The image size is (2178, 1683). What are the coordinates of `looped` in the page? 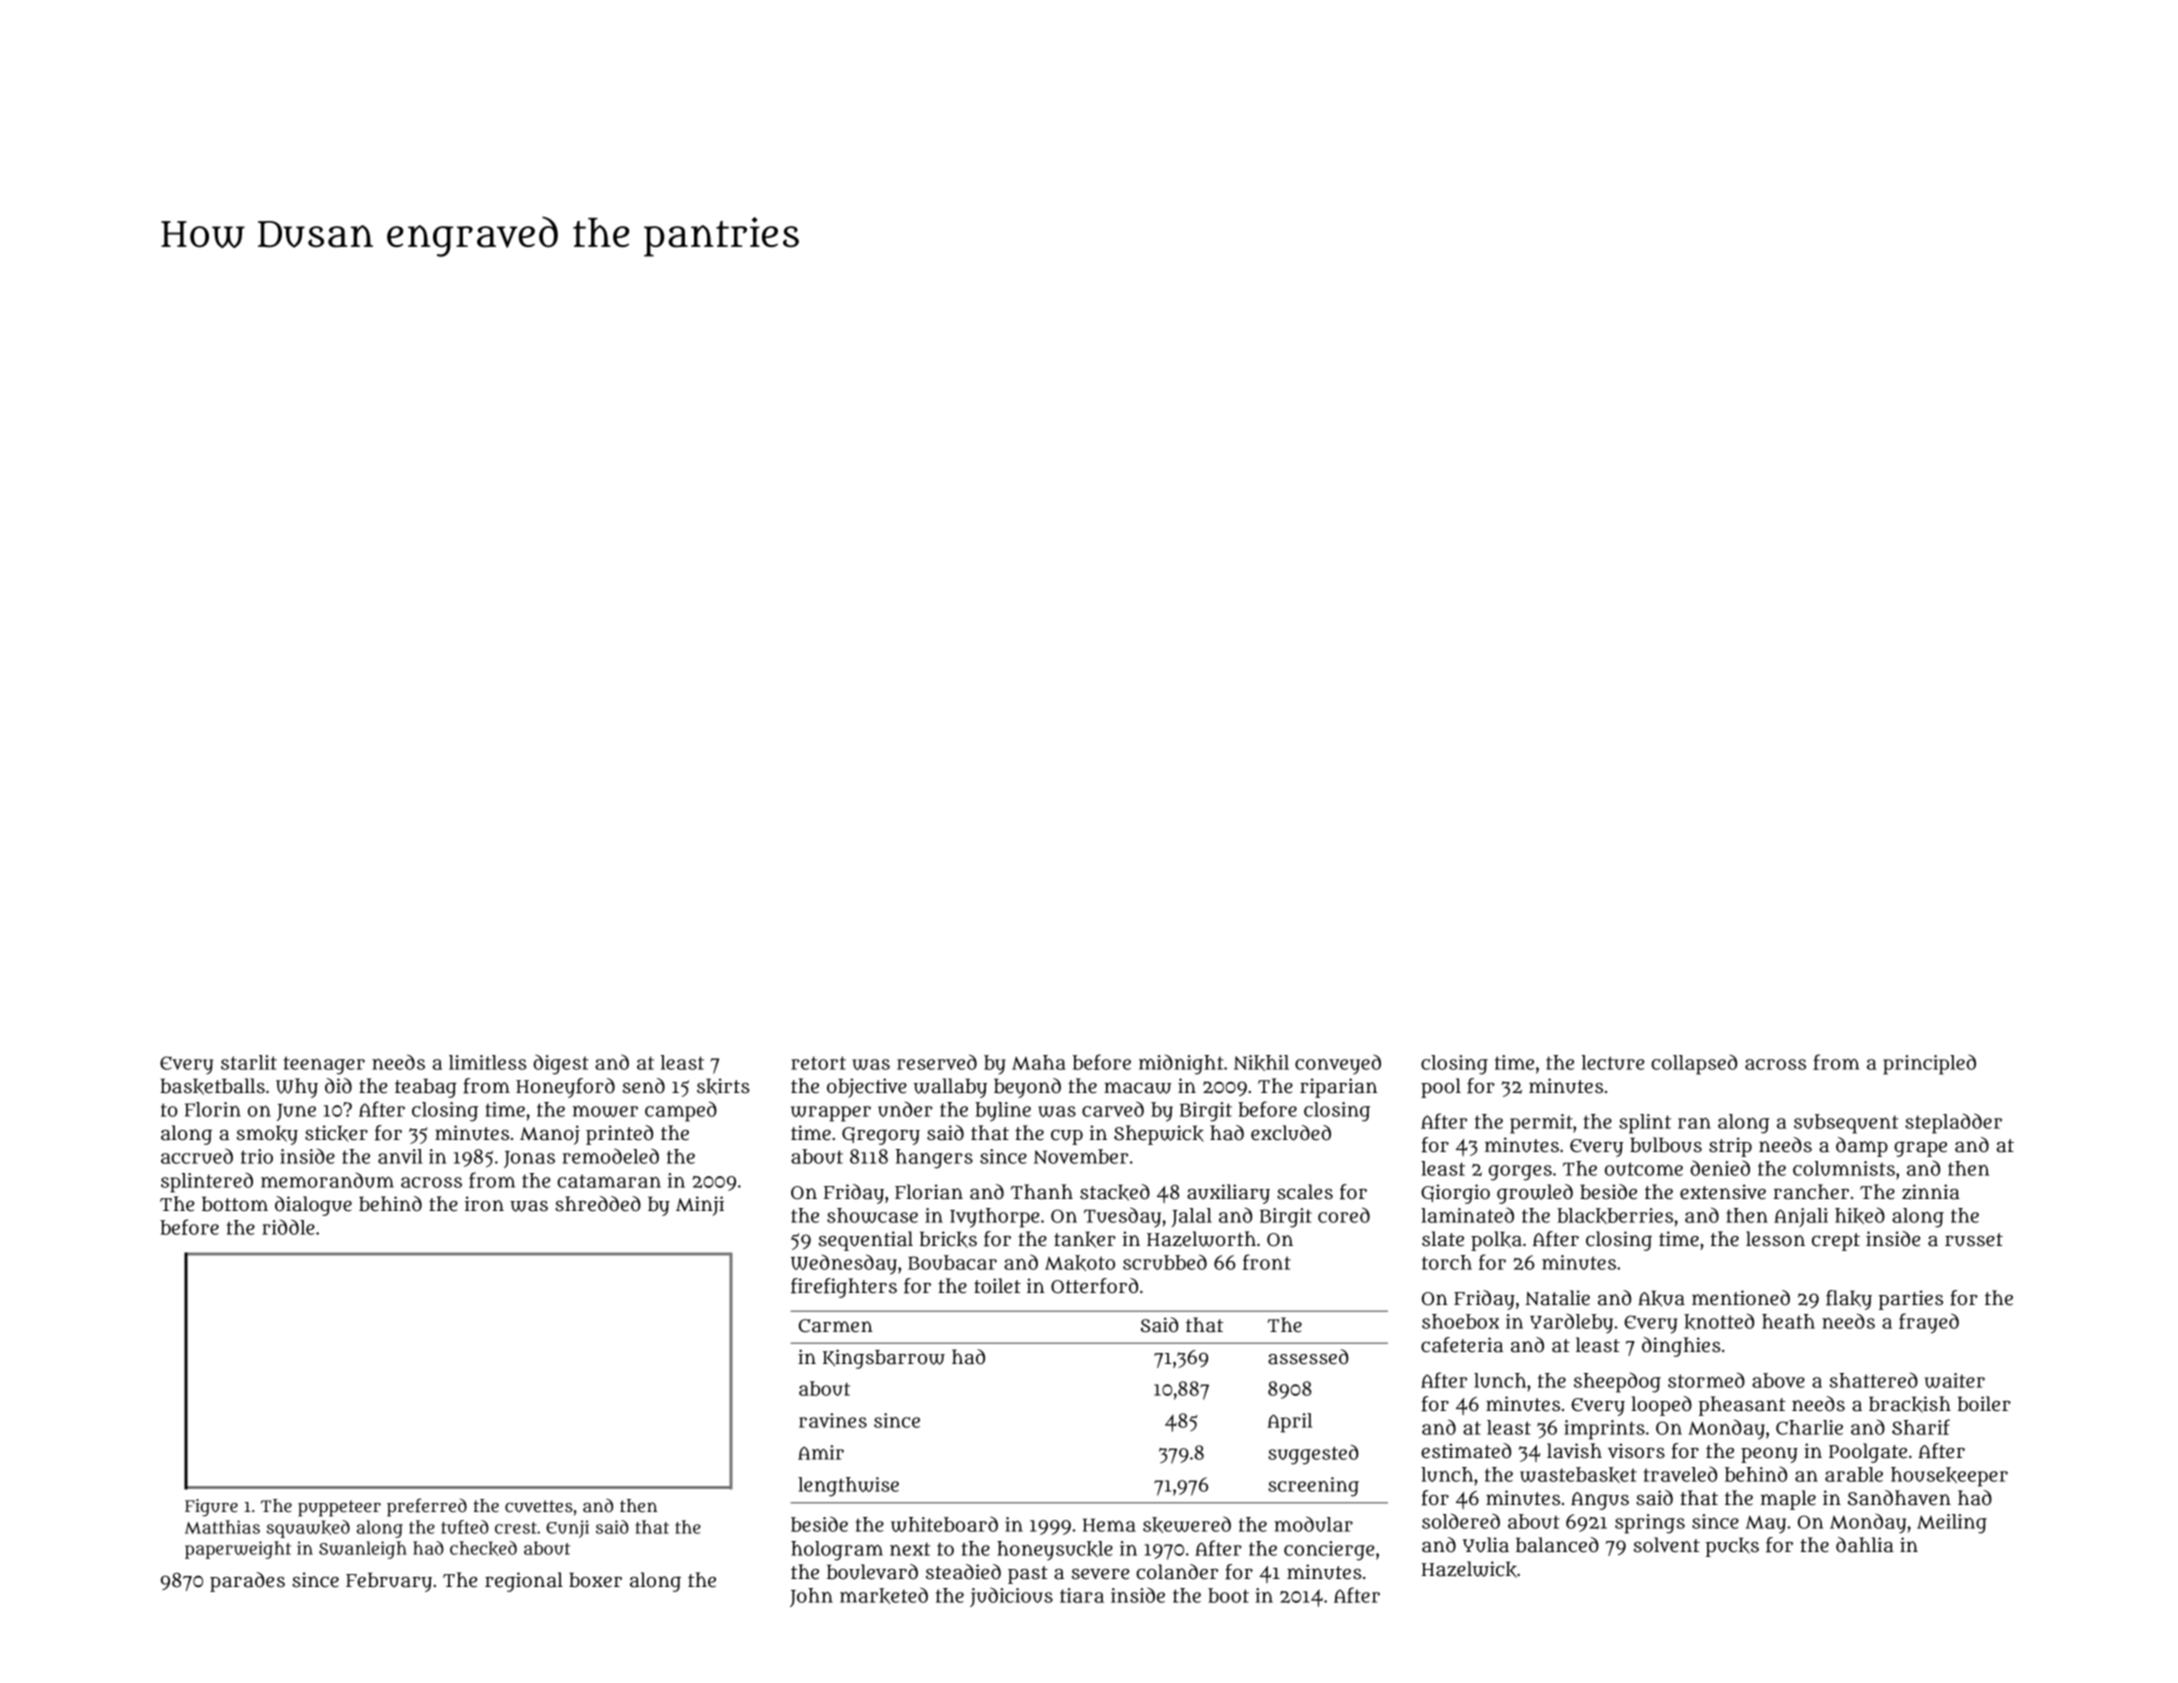 It's located at (1661, 1406).
